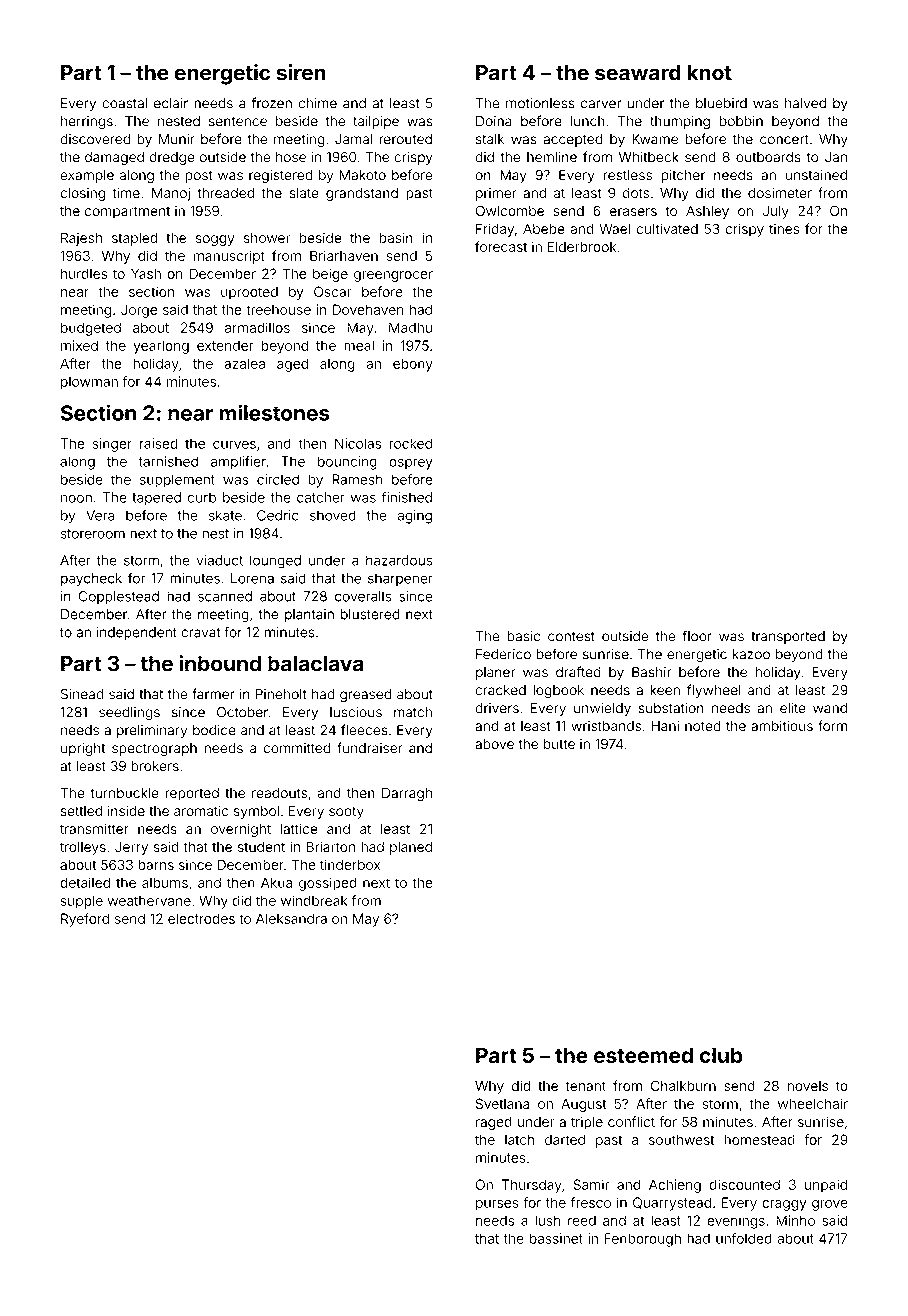  Describe the element at coordinates (411, 443) in the screenshot. I see `rocked` at that location.
